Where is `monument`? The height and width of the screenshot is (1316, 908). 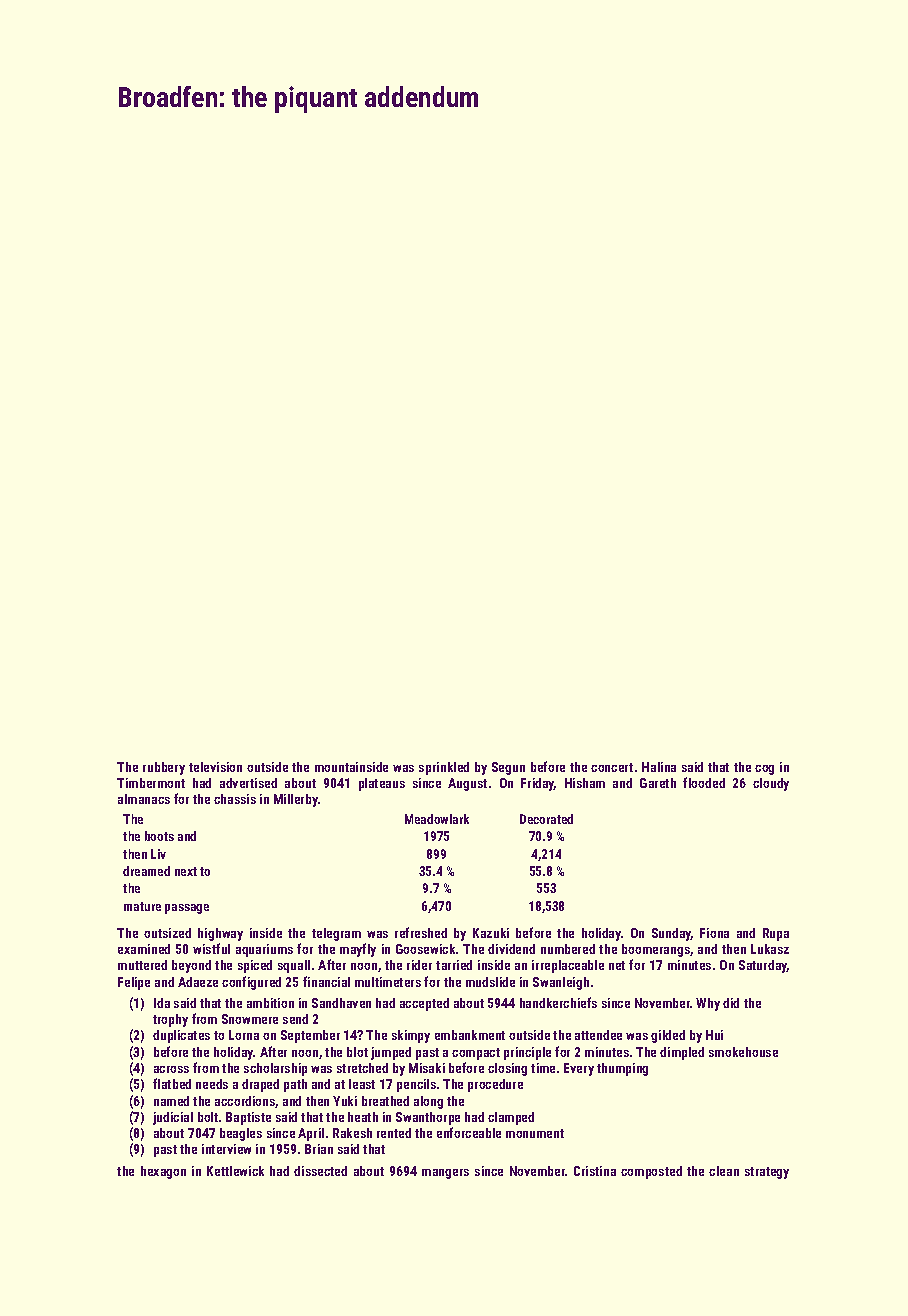 monument is located at coordinates (535, 1133).
